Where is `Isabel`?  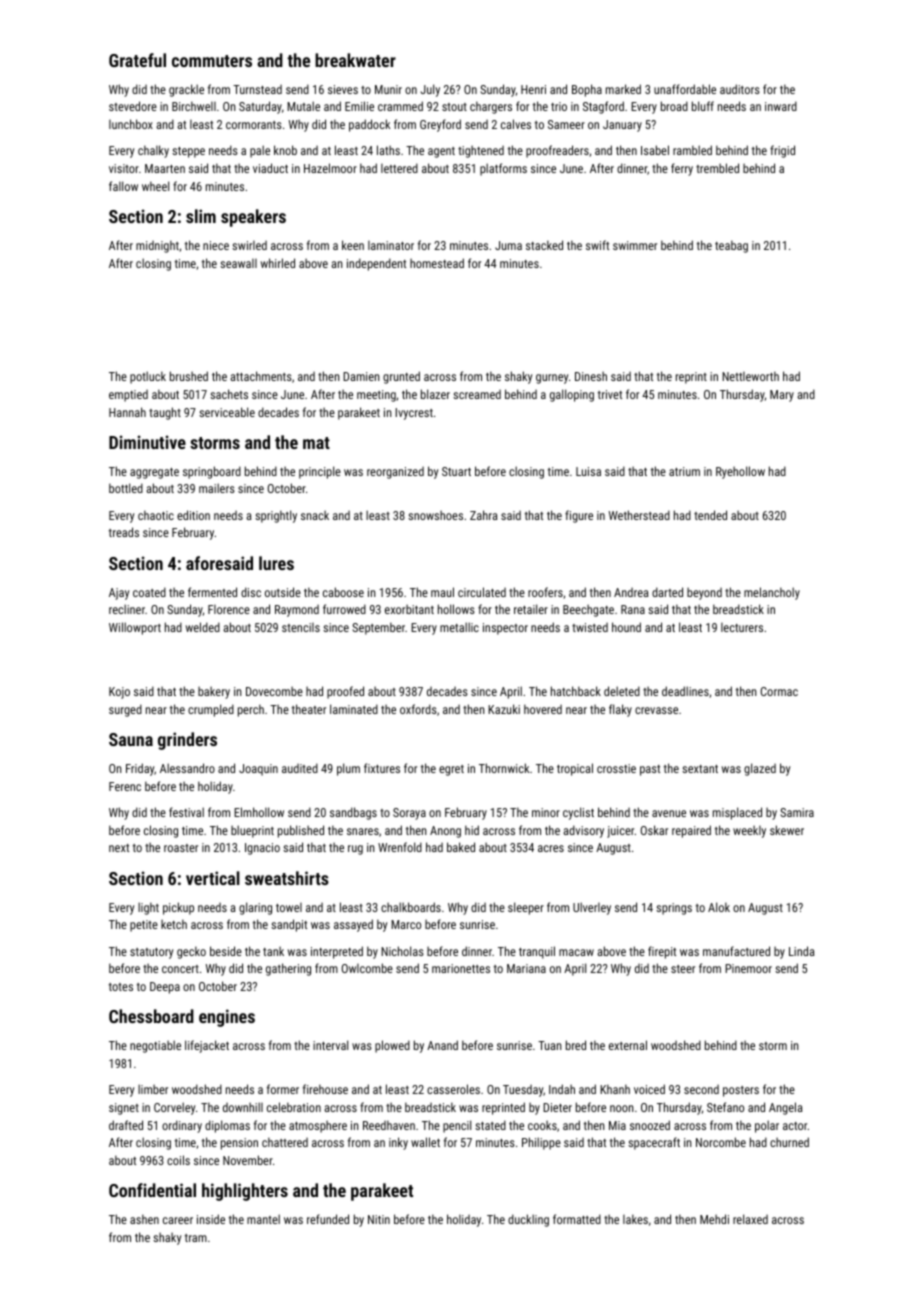
Isabel is located at coordinates (655, 150).
